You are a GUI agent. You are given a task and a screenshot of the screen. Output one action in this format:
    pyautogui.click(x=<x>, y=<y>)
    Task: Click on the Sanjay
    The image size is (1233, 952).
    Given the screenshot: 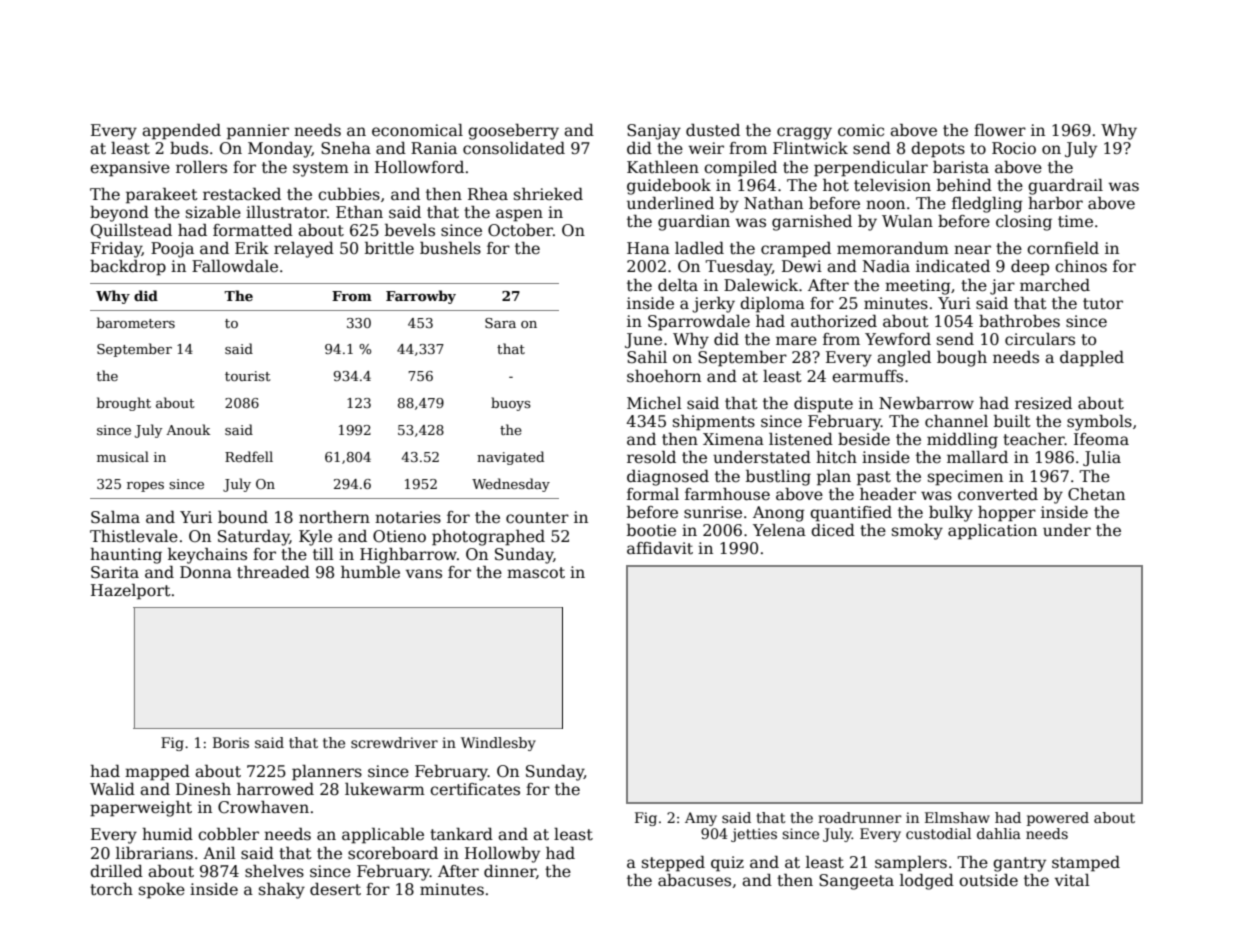 What is the action you would take?
    pyautogui.click(x=654, y=132)
